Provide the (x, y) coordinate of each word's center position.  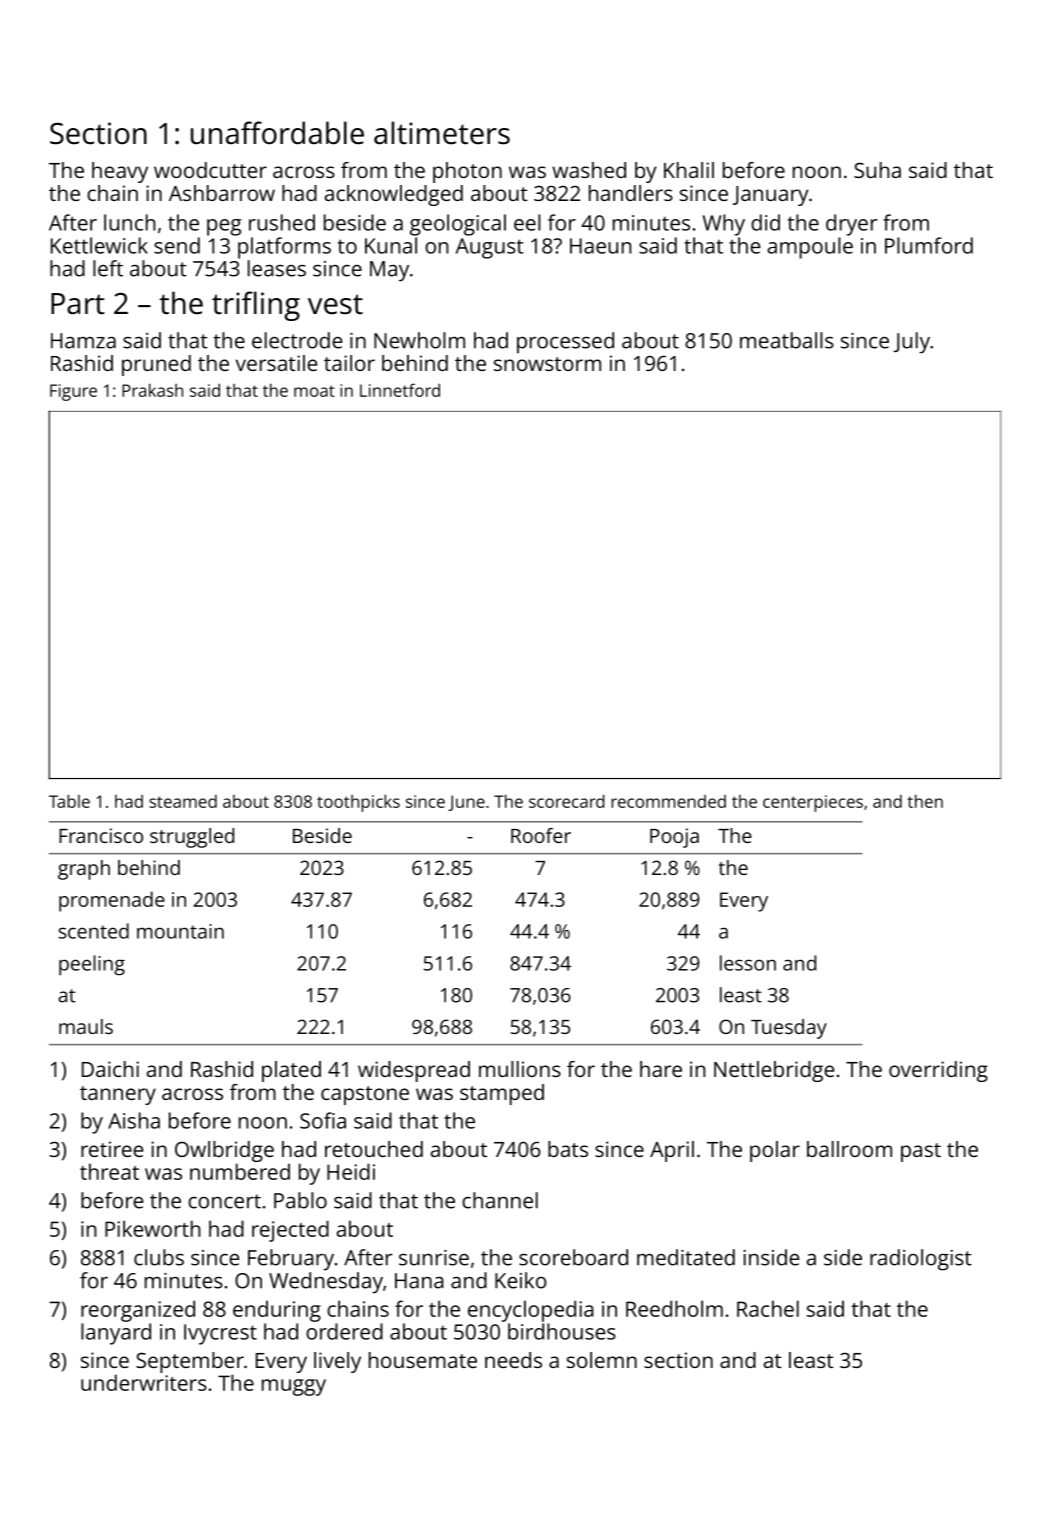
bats (568, 1149)
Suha (877, 170)
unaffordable (277, 133)
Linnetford (400, 390)
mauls (86, 1026)
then (925, 801)
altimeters (442, 133)
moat (314, 391)
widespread (414, 1071)
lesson (748, 963)
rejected (290, 1231)
